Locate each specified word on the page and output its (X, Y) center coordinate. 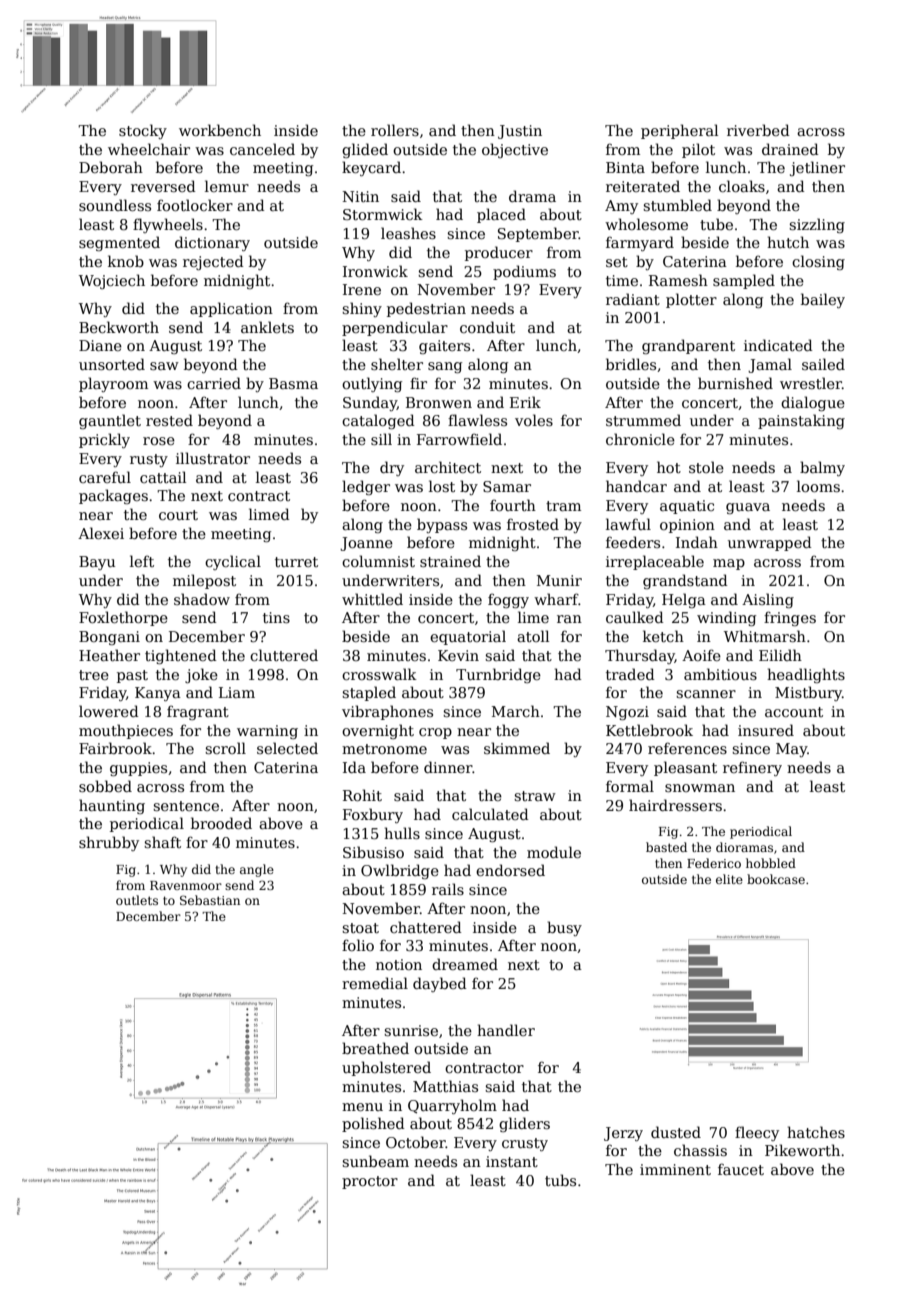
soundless (115, 205)
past (132, 676)
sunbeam (375, 1161)
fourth (513, 505)
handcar (636, 486)
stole (706, 467)
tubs (560, 1180)
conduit (487, 327)
